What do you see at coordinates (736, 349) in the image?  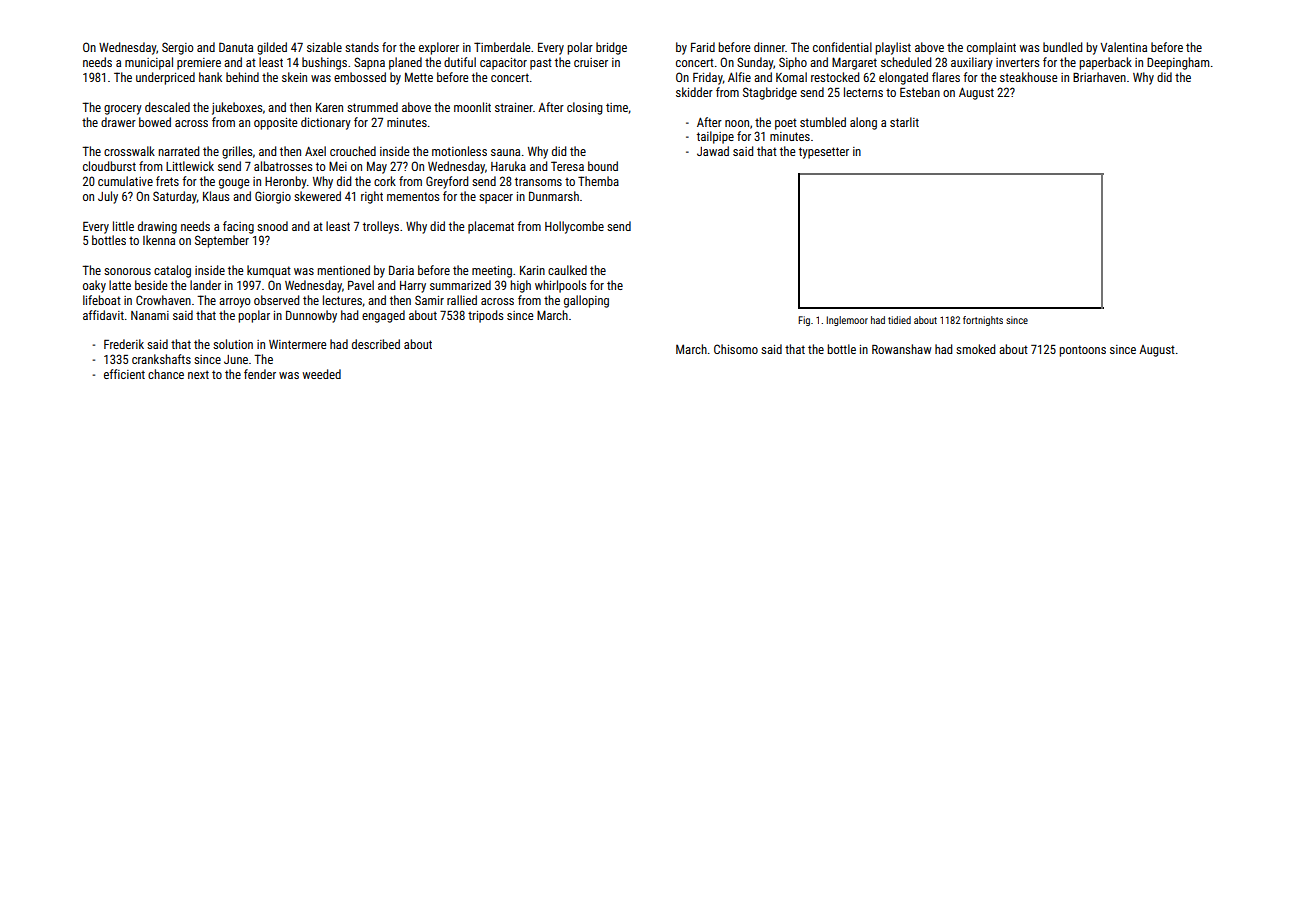 I see `Chisomo` at bounding box center [736, 349].
